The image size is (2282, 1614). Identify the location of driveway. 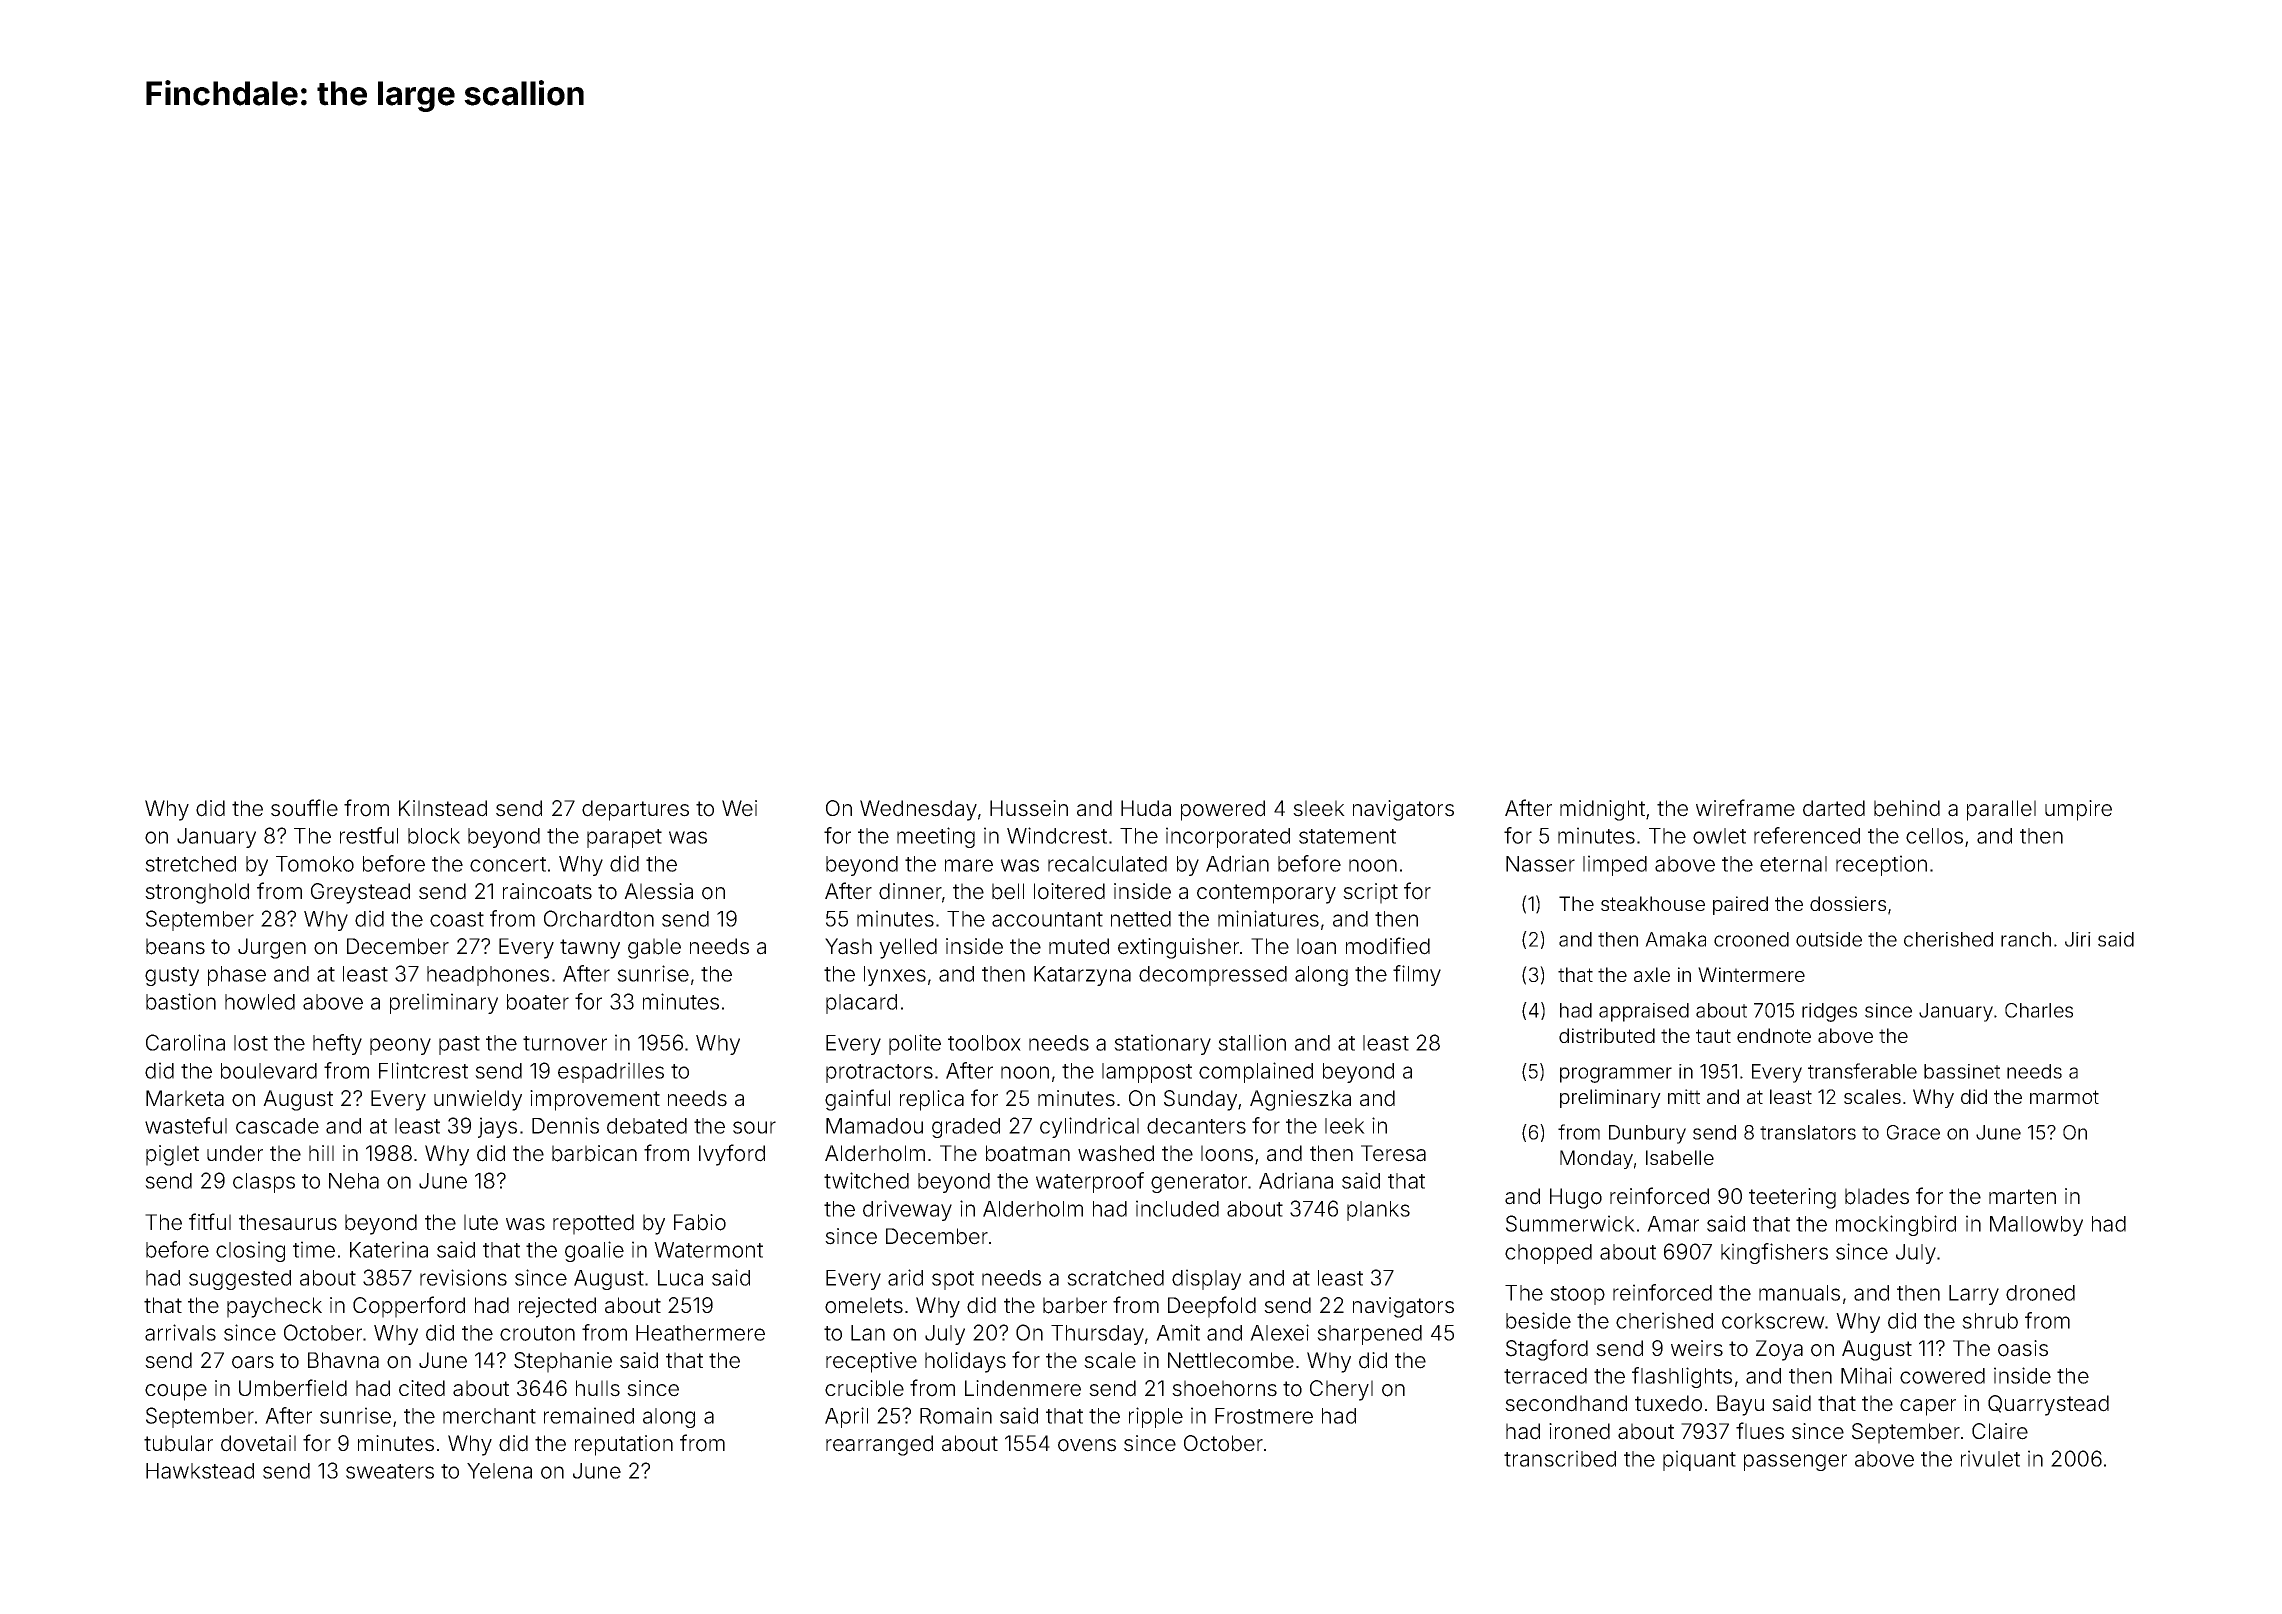
(907, 1210).
